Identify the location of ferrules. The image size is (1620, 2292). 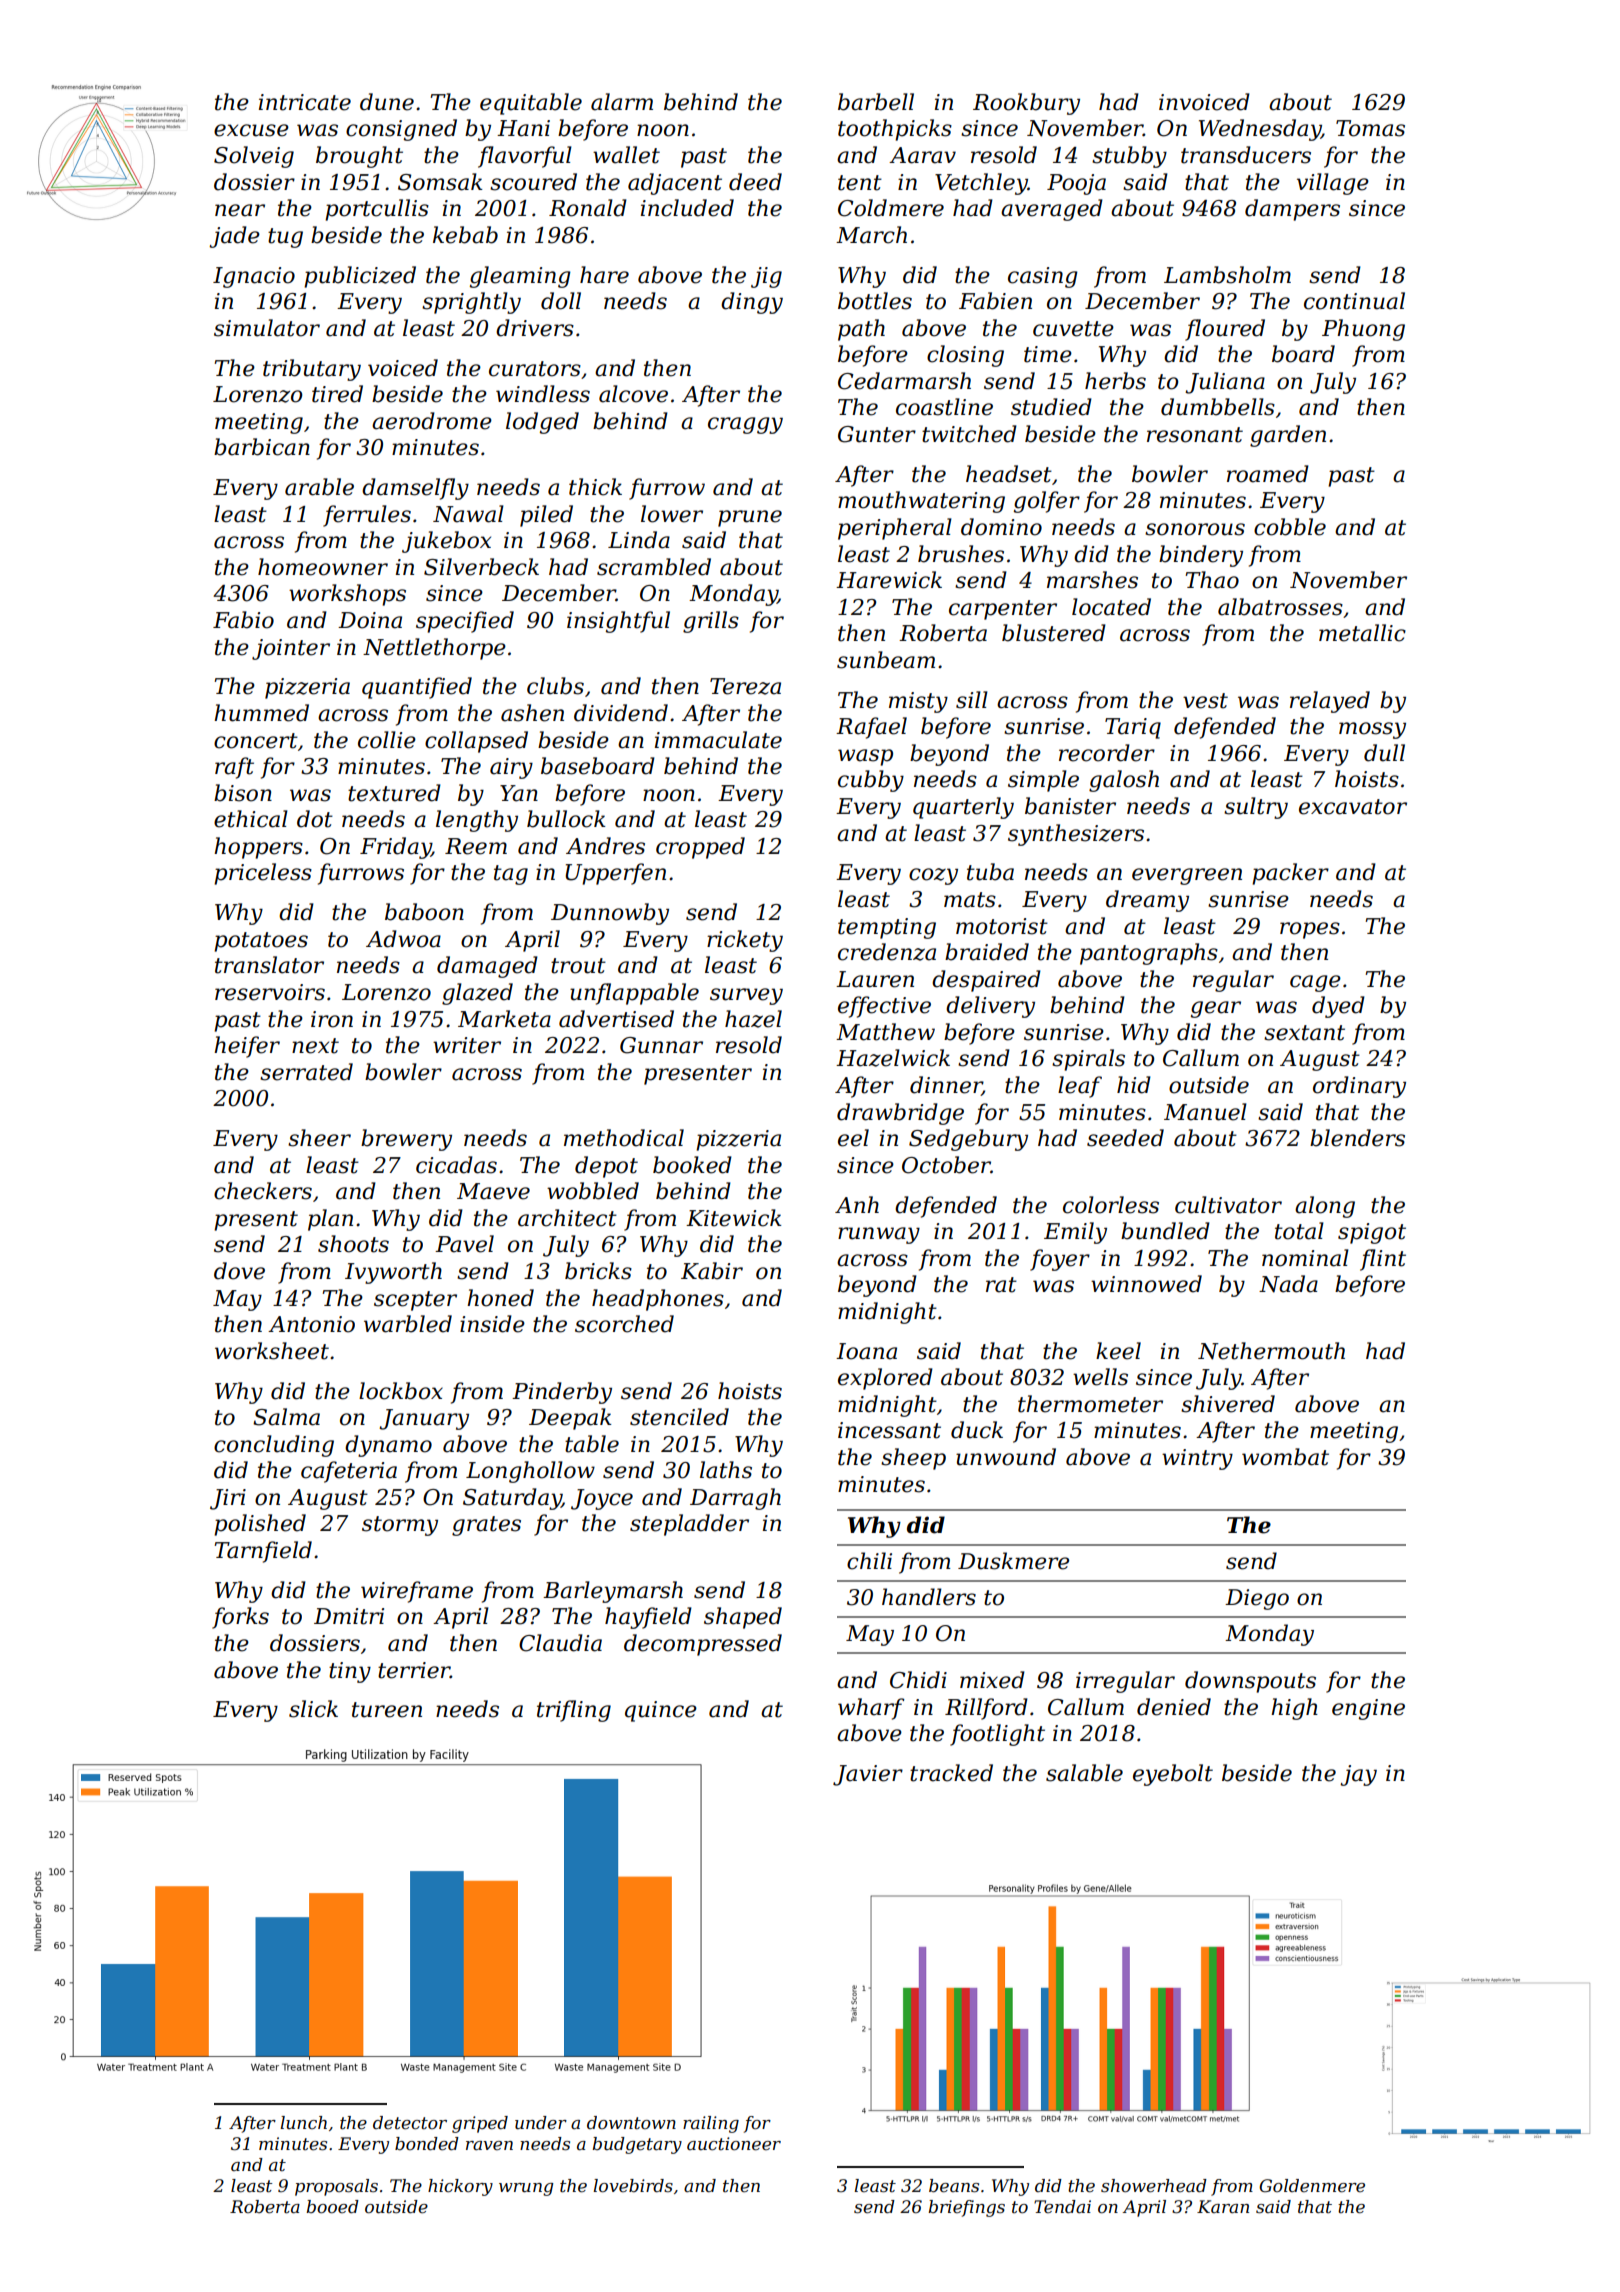
(367, 516).
